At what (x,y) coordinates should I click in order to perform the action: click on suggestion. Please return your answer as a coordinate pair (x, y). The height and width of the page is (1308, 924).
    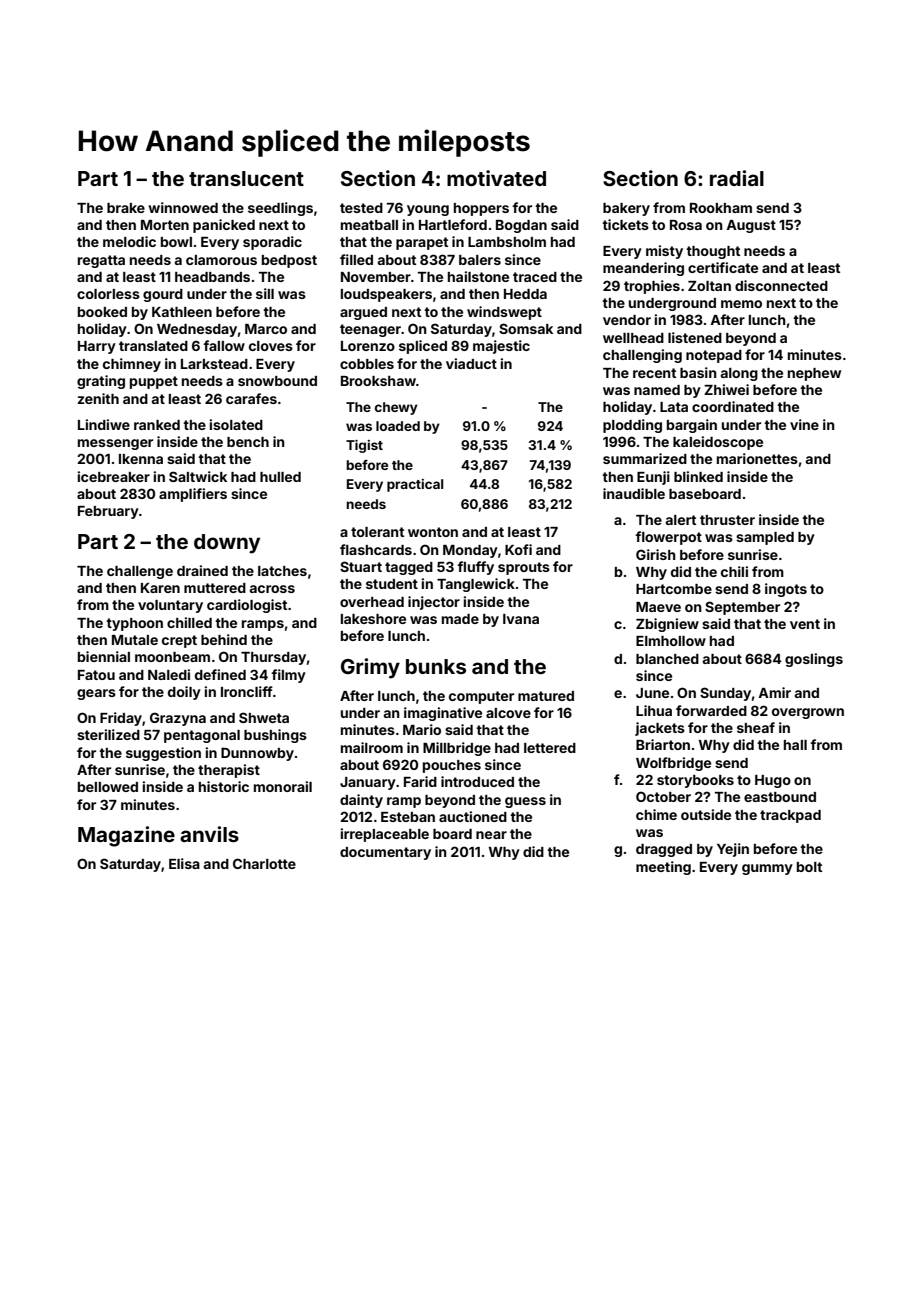
    Looking at the image, I should click on (163, 754).
